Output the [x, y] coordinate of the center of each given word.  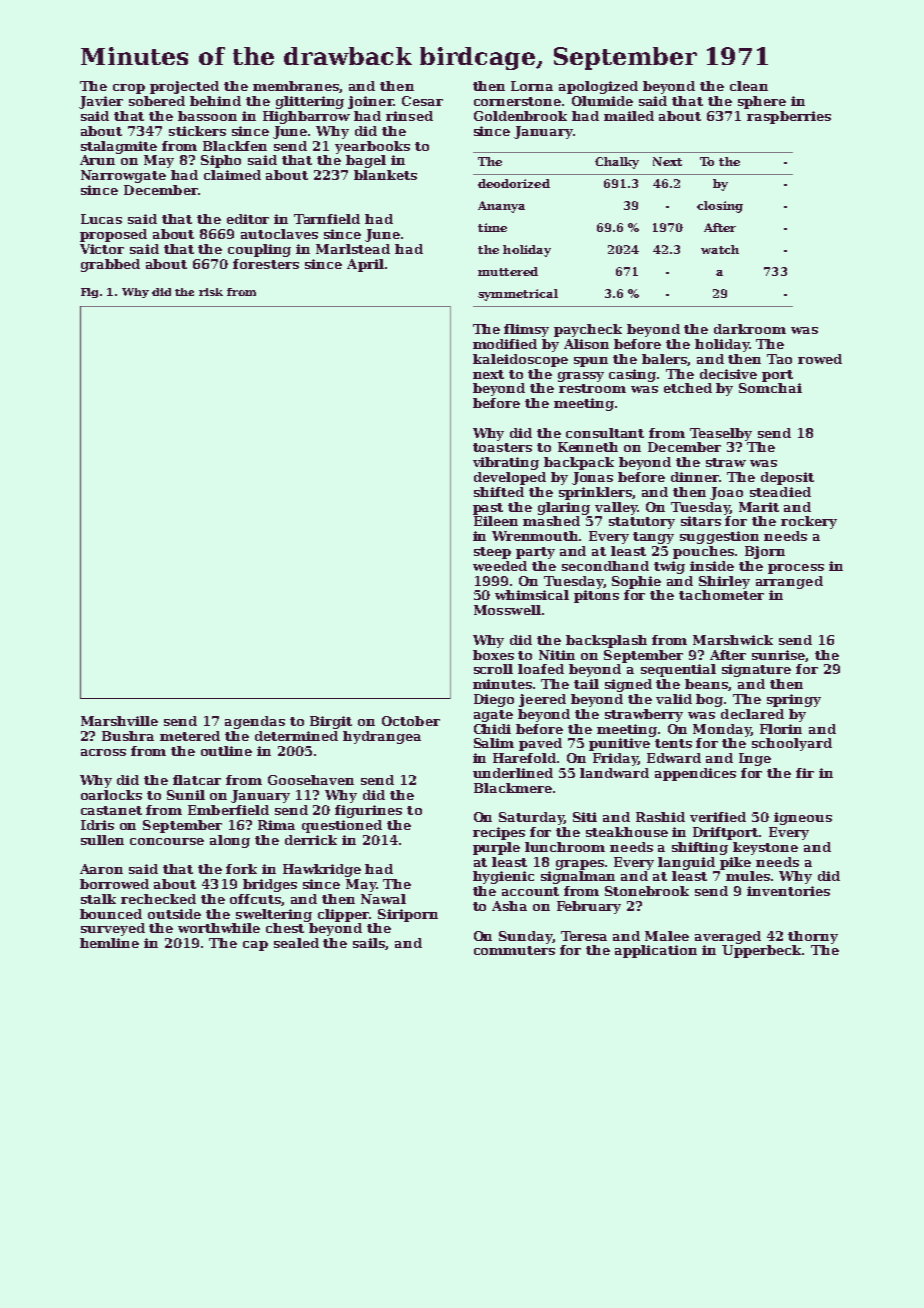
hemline [109, 943]
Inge [755, 759]
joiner [370, 102]
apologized [598, 87]
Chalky [617, 163]
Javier [101, 102]
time [492, 227]
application [656, 951]
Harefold [525, 758]
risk [211, 292]
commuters [514, 950]
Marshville [119, 721]
